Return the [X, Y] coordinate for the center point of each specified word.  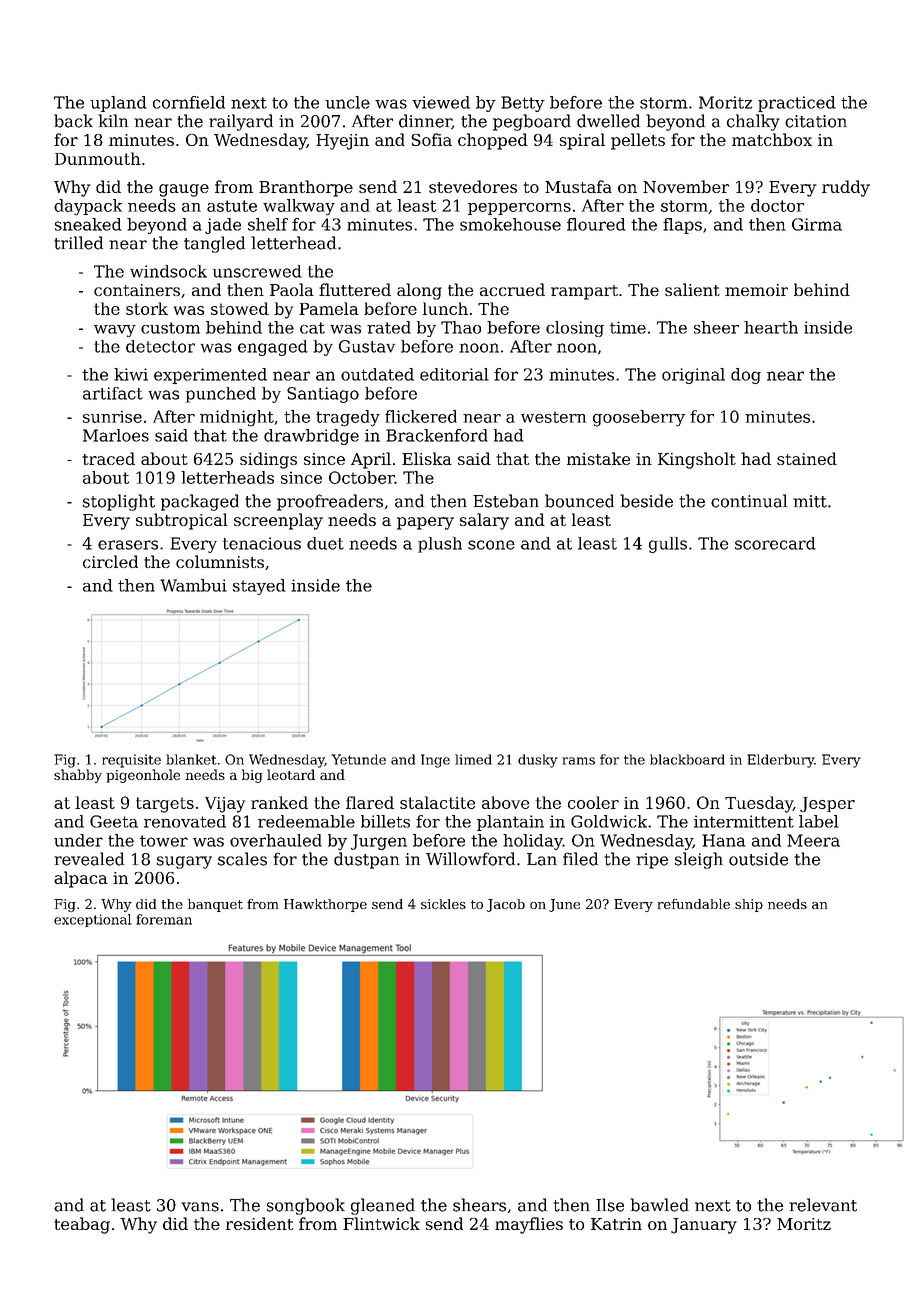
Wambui [193, 585]
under [78, 840]
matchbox [772, 139]
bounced [579, 501]
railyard [241, 122]
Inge [435, 761]
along [419, 291]
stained [807, 458]
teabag [82, 1225]
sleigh [699, 860]
